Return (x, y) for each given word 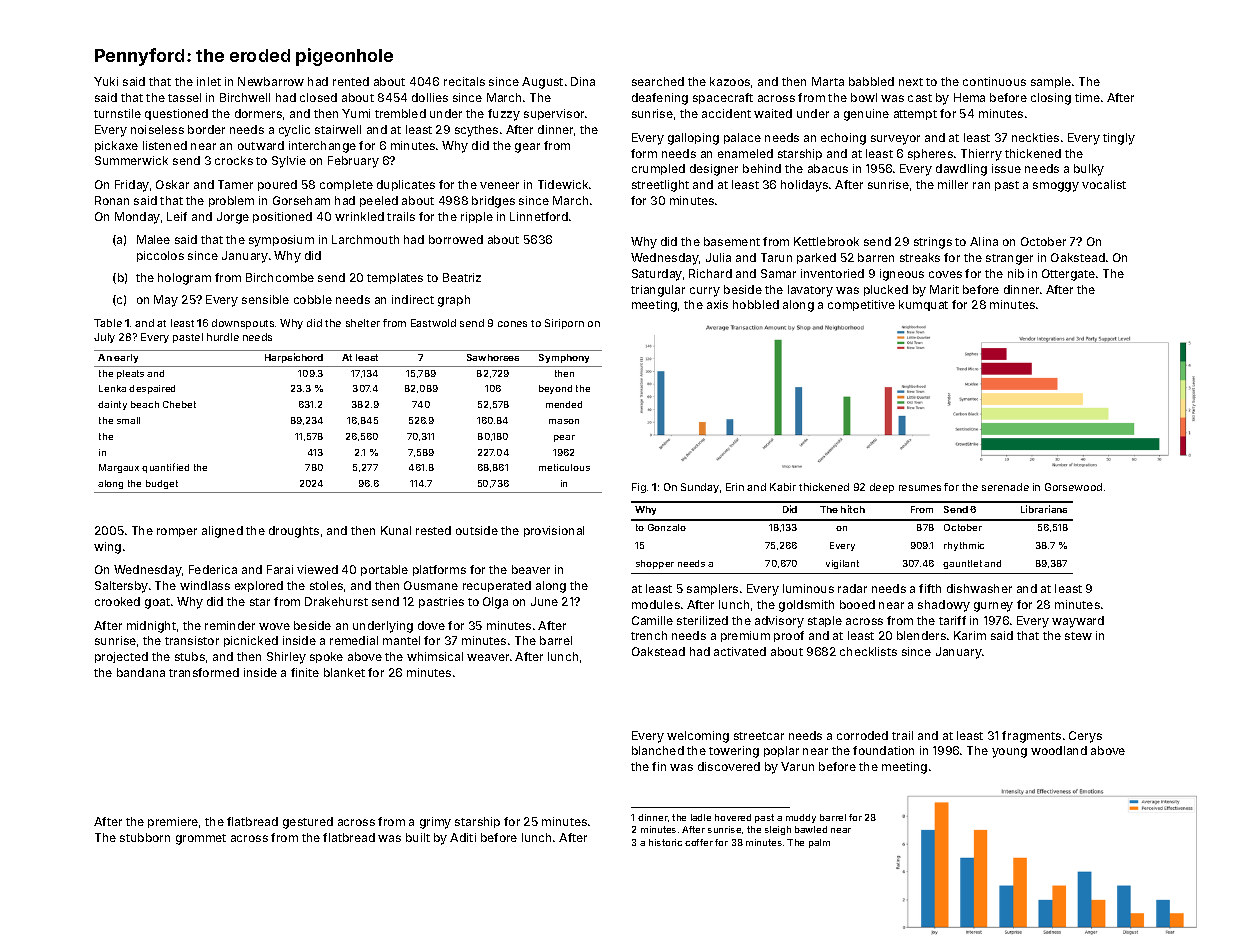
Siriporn (564, 324)
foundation (883, 750)
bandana (141, 672)
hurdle (223, 337)
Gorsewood (1073, 487)
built (418, 837)
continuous (994, 81)
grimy (435, 823)
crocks (234, 160)
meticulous (564, 467)
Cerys (1085, 737)
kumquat (923, 305)
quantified (165, 468)
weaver (488, 657)
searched (658, 81)
